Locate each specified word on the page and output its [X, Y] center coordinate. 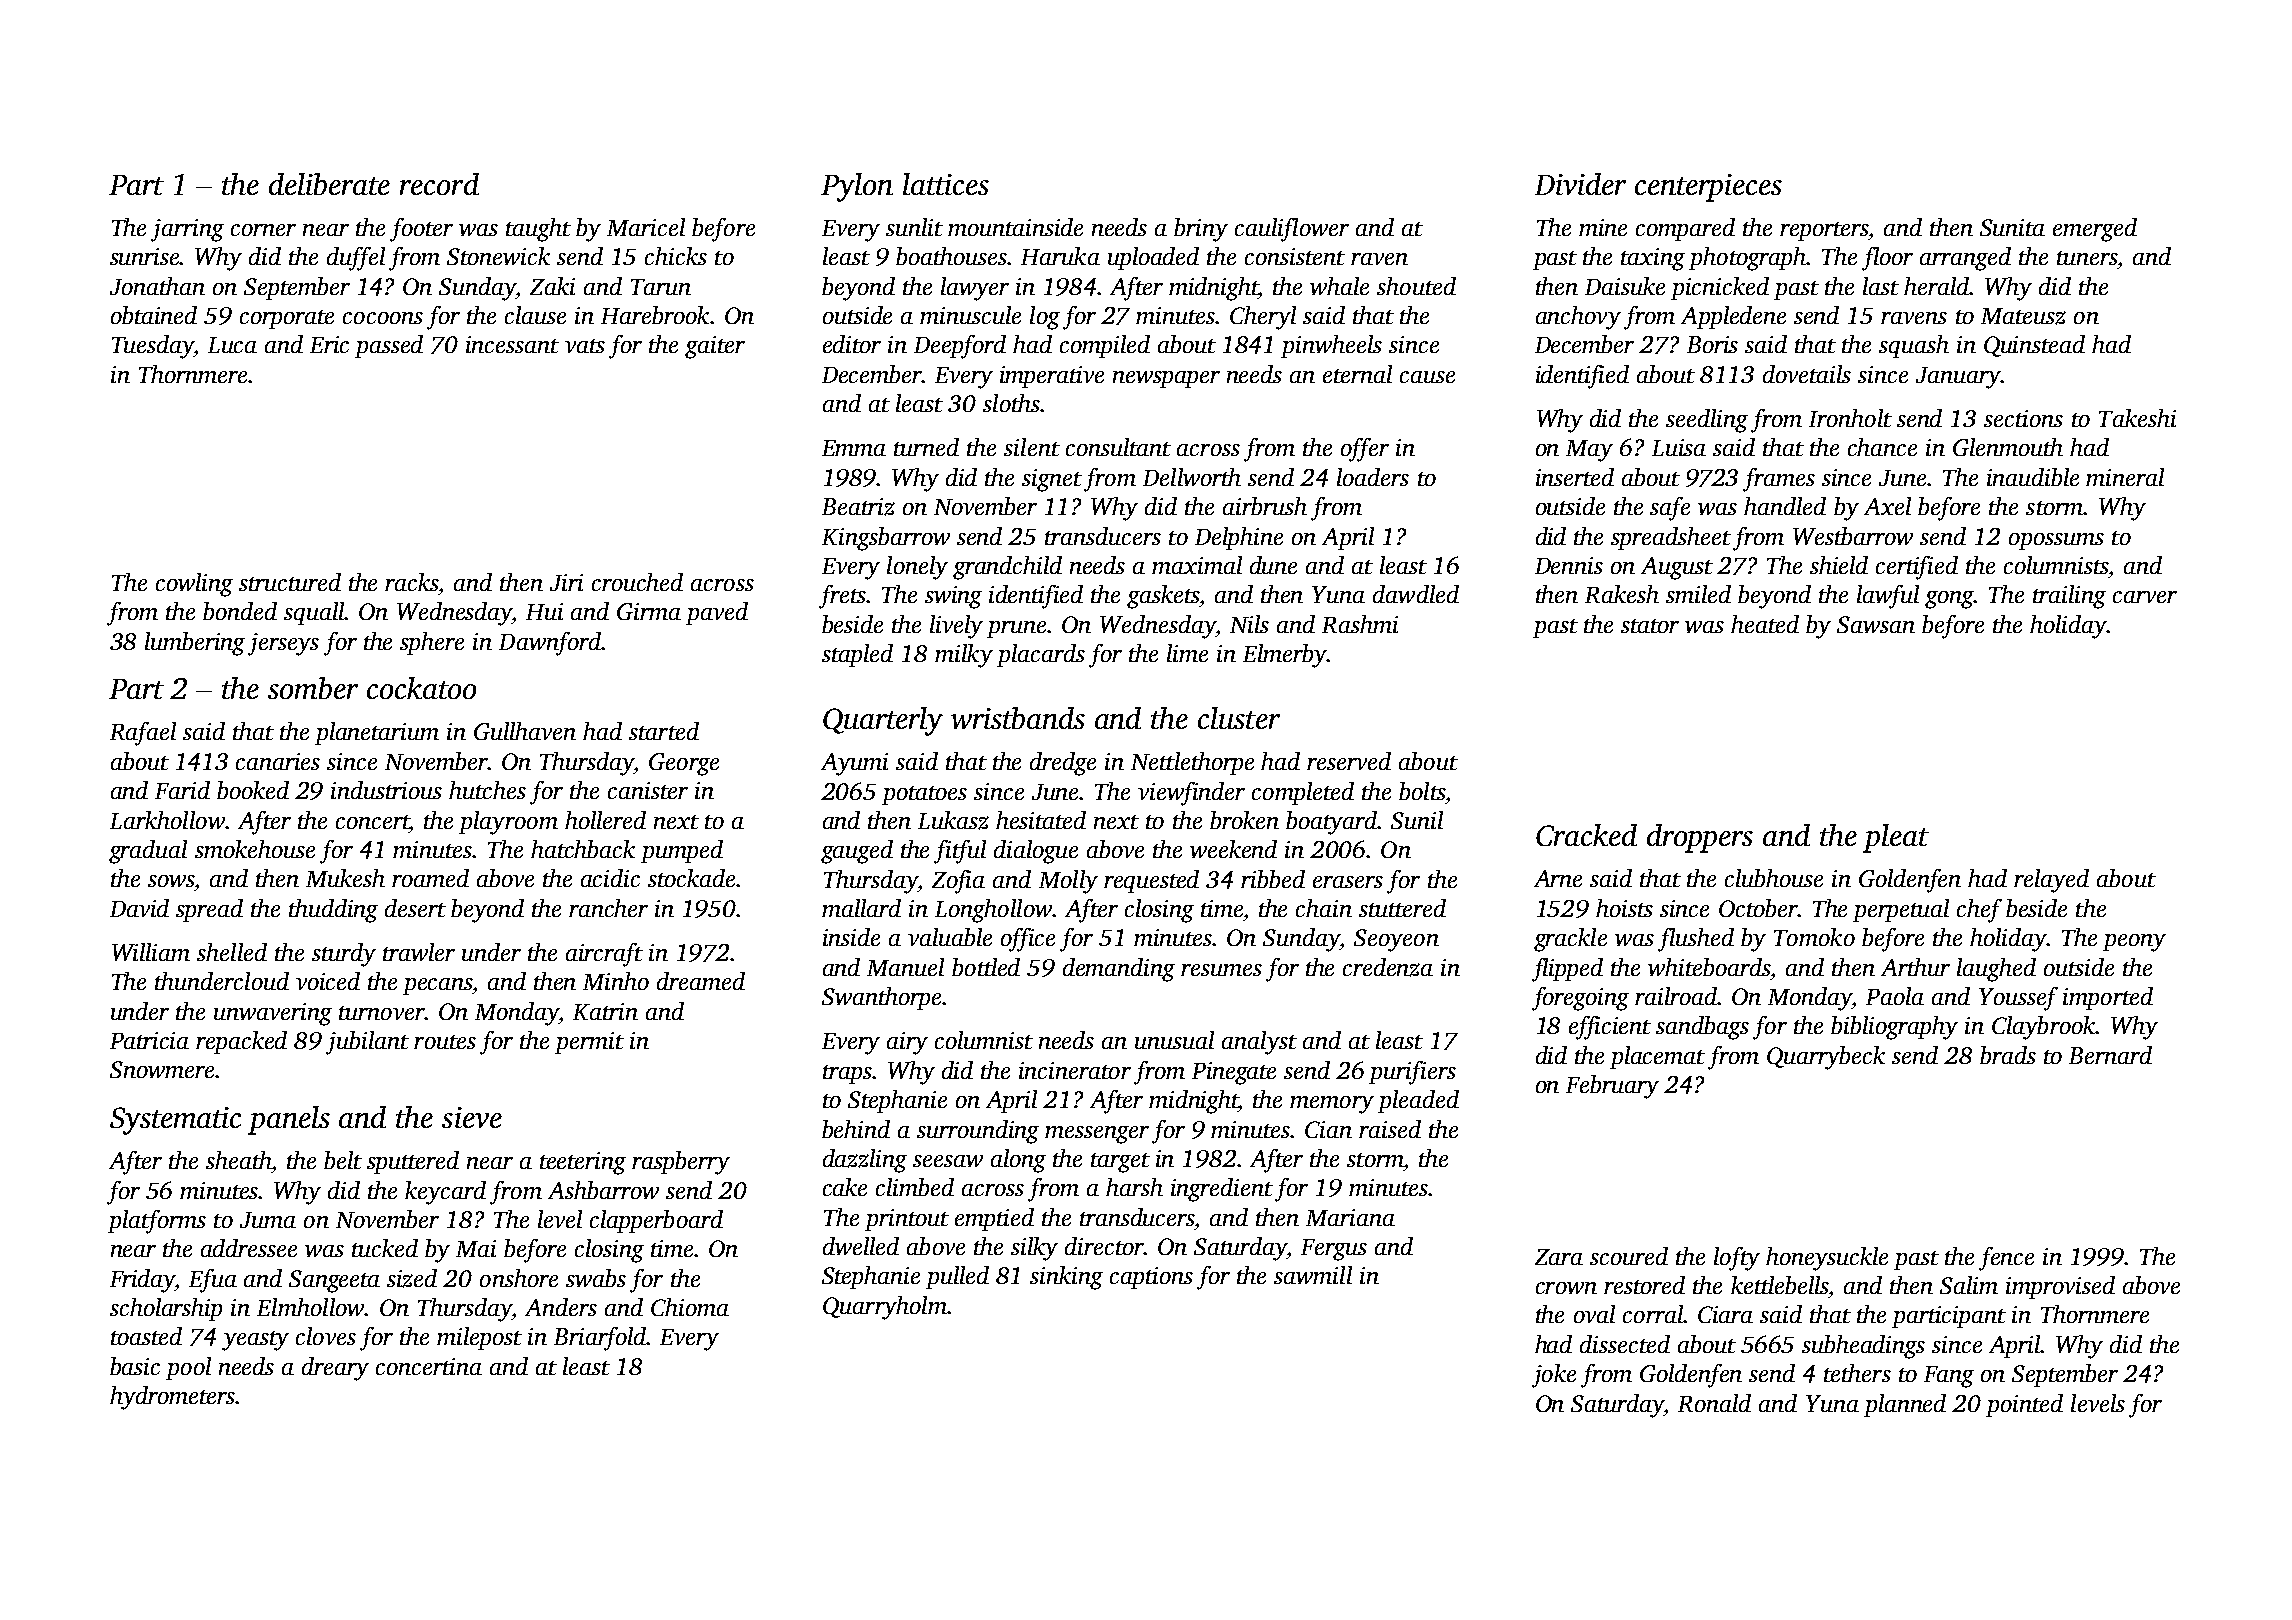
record [439, 184]
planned [1905, 1405]
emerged [2095, 230]
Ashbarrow [603, 1190]
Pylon [857, 187]
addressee [249, 1248]
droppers [1700, 838]
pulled [957, 1277]
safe [1670, 509]
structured [290, 582]
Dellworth [1192, 477]
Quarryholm [885, 1308]
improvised [2060, 1287]
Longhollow [993, 911]
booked [253, 790]
